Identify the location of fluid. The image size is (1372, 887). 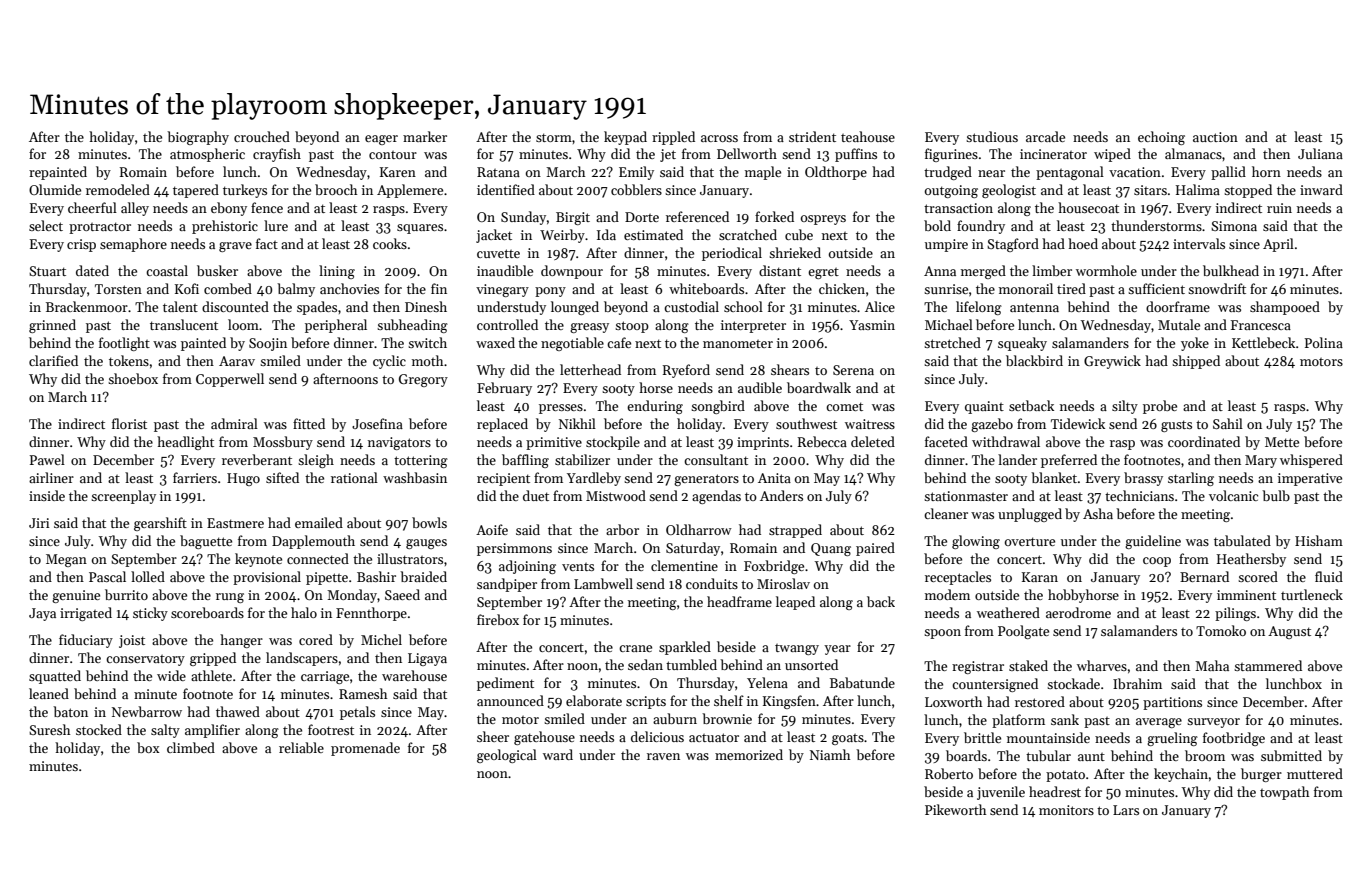
(1329, 576).
